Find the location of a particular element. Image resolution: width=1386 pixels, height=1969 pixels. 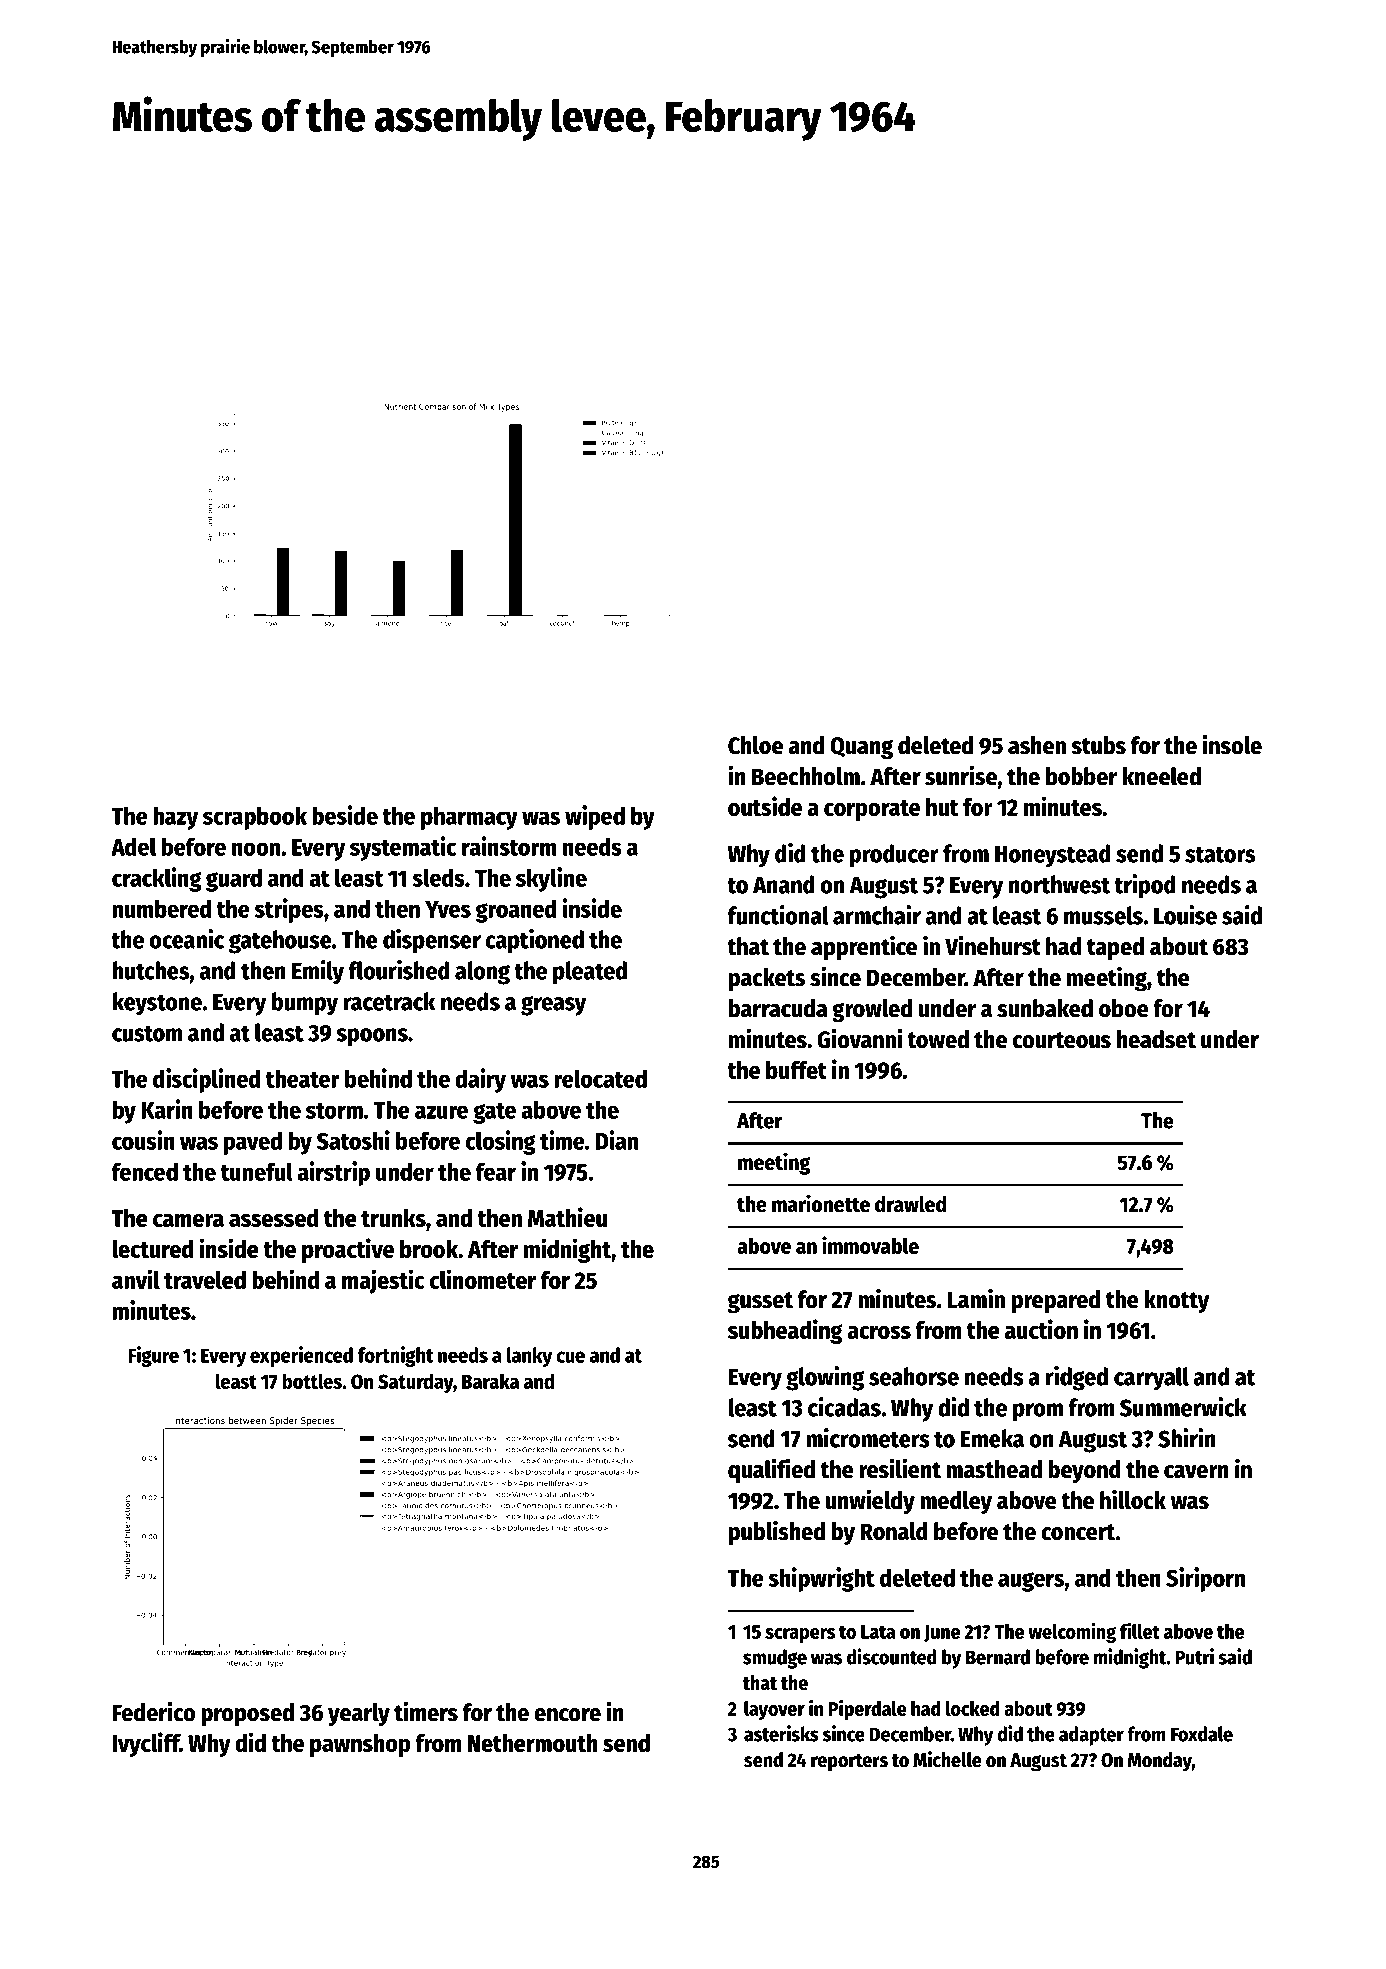

Chloe is located at coordinates (755, 745).
